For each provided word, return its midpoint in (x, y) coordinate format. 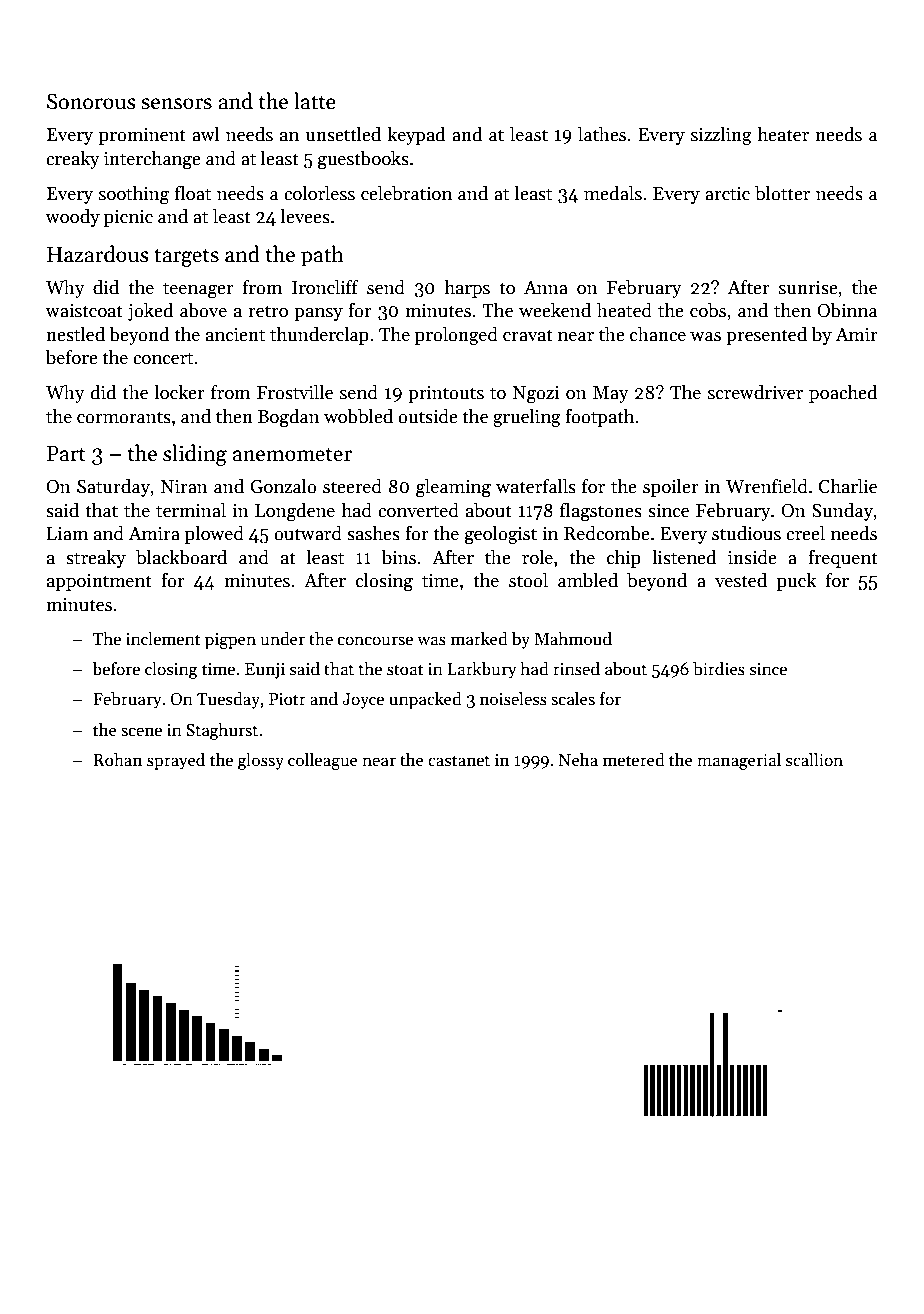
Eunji (265, 671)
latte (315, 101)
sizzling (721, 136)
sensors (176, 104)
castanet (459, 761)
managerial (739, 761)
